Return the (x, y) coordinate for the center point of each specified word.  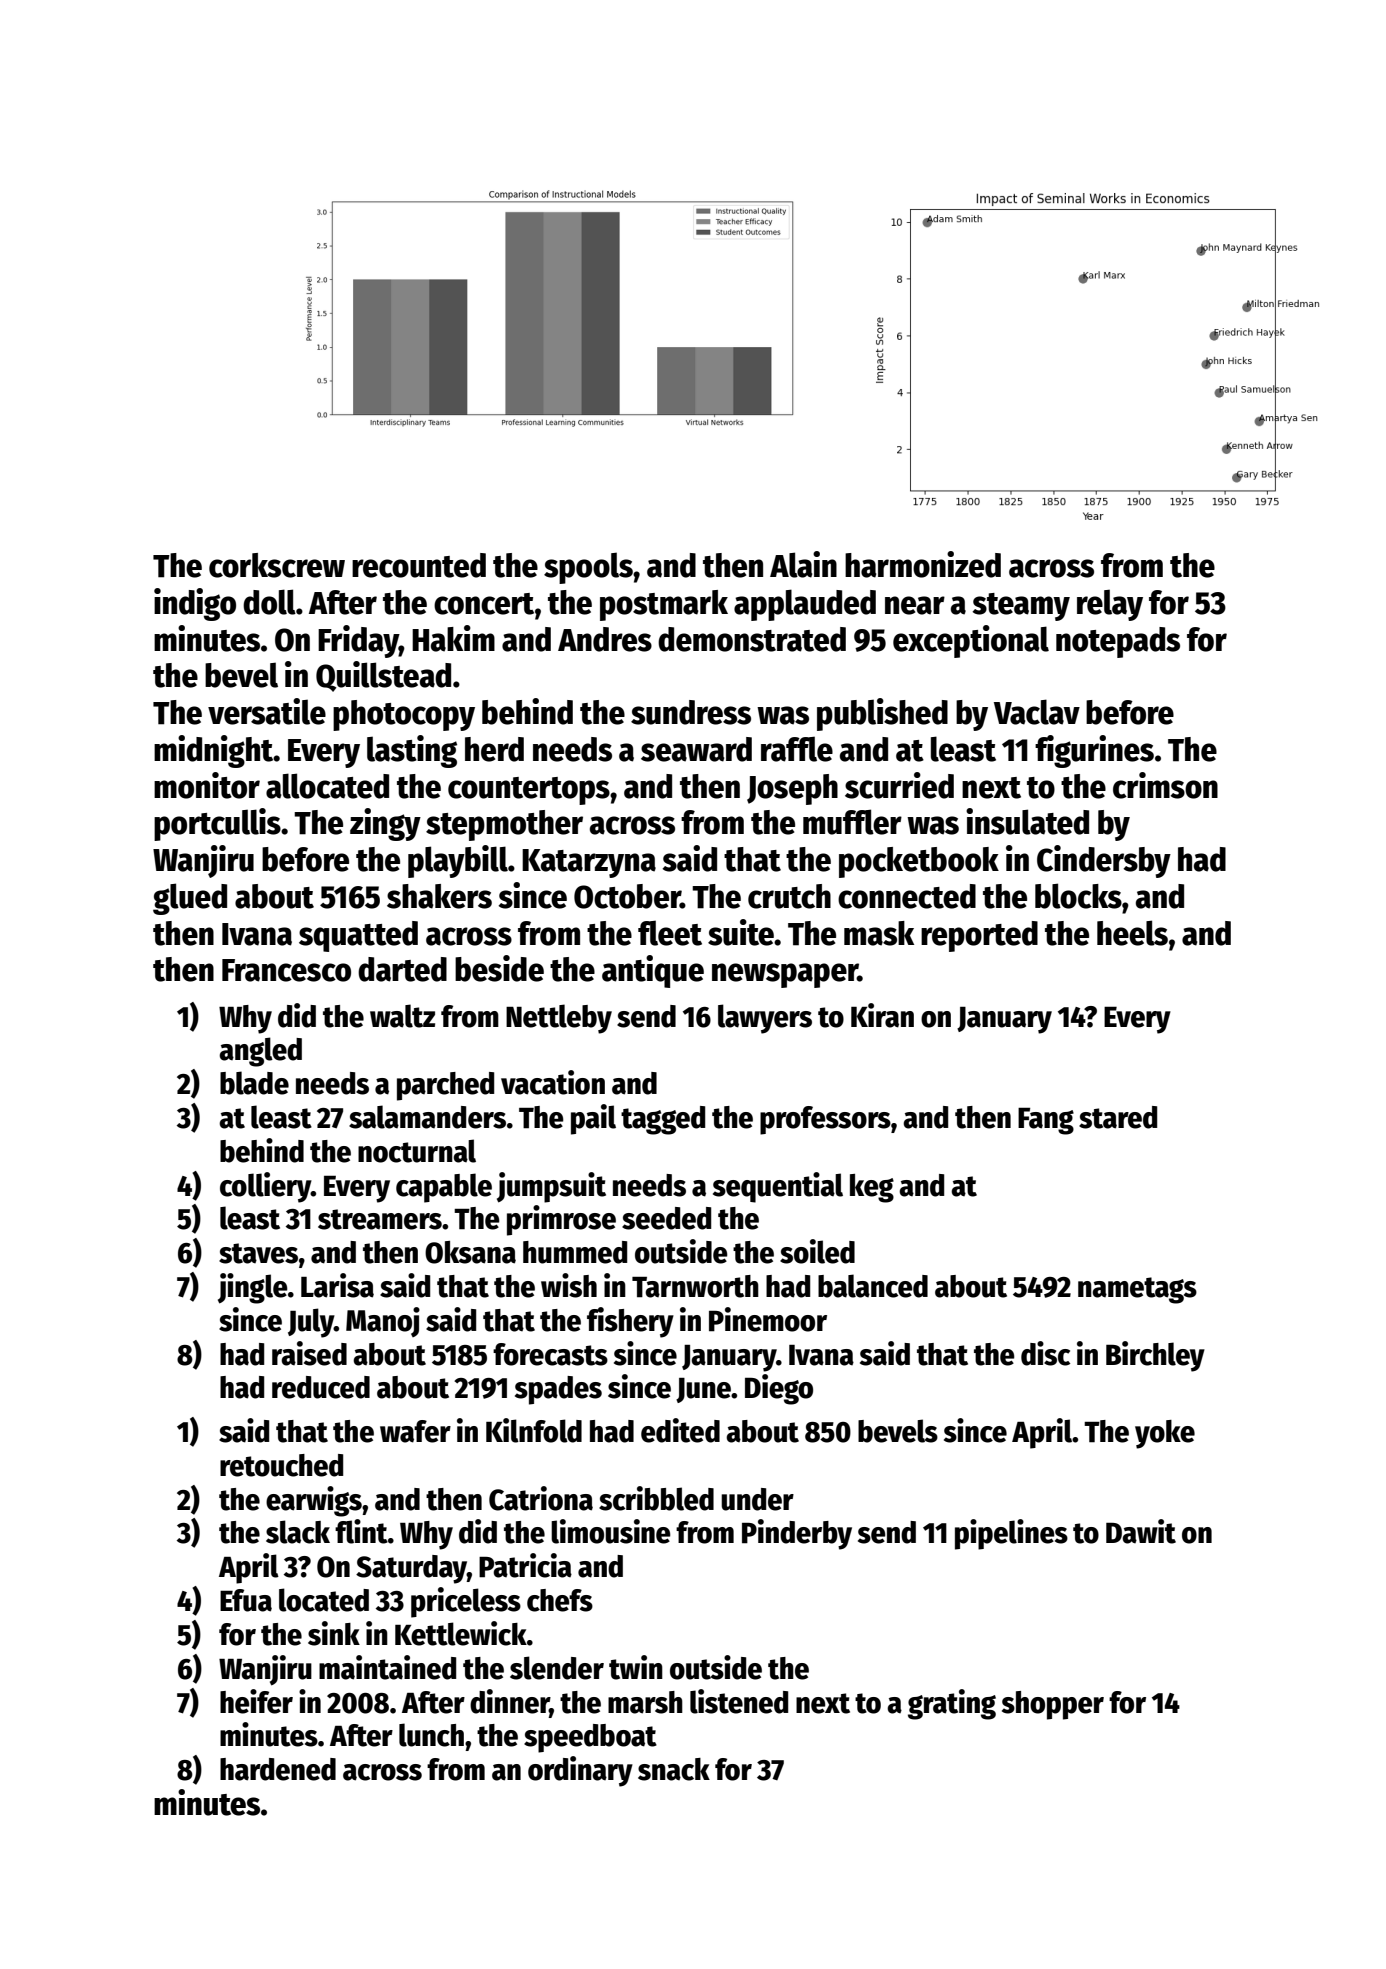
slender (557, 1668)
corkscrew (277, 565)
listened (739, 1701)
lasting (412, 751)
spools (588, 568)
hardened (278, 1769)
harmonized (923, 564)
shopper (1053, 1705)
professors (825, 1120)
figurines (1094, 751)
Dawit (1141, 1531)
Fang (1046, 1121)
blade (254, 1083)
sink (334, 1633)
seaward (696, 749)
